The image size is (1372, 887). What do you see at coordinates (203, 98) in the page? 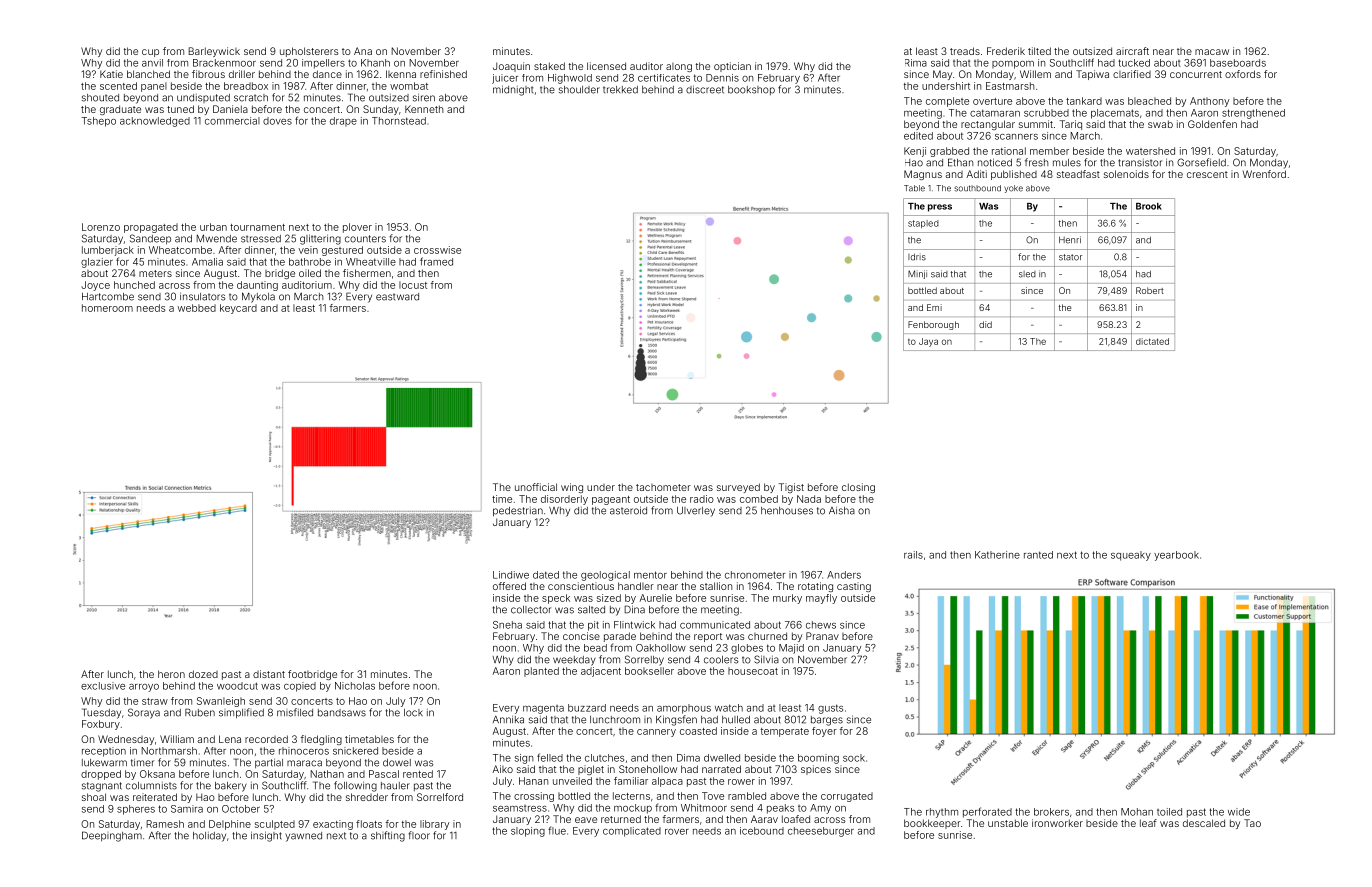
I see `undisputed` at bounding box center [203, 98].
